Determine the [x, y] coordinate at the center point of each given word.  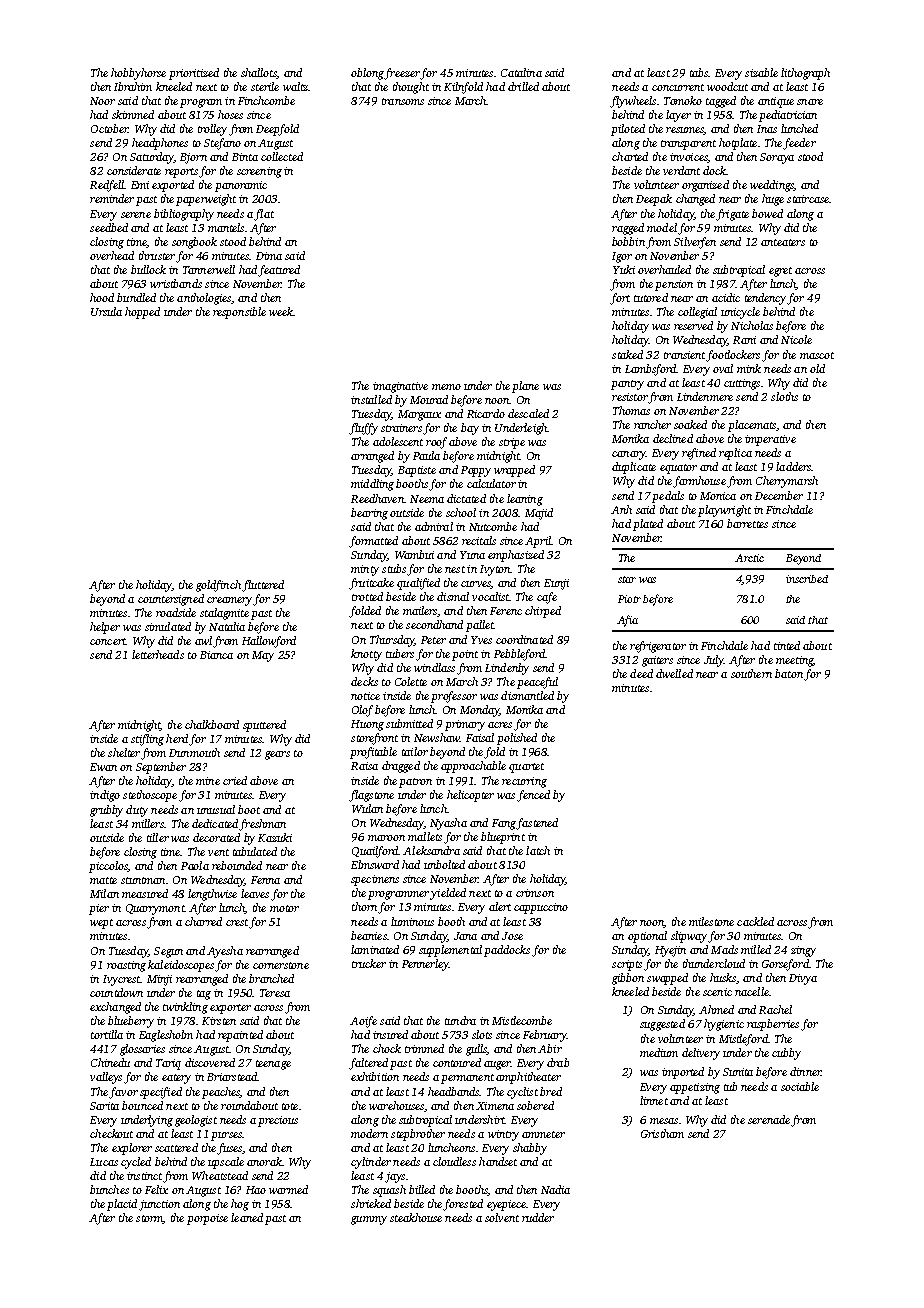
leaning [525, 500]
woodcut [727, 86]
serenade [769, 1119]
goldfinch [218, 586]
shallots [259, 73]
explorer [132, 1149]
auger [497, 1065]
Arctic [749, 558]
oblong [367, 74]
